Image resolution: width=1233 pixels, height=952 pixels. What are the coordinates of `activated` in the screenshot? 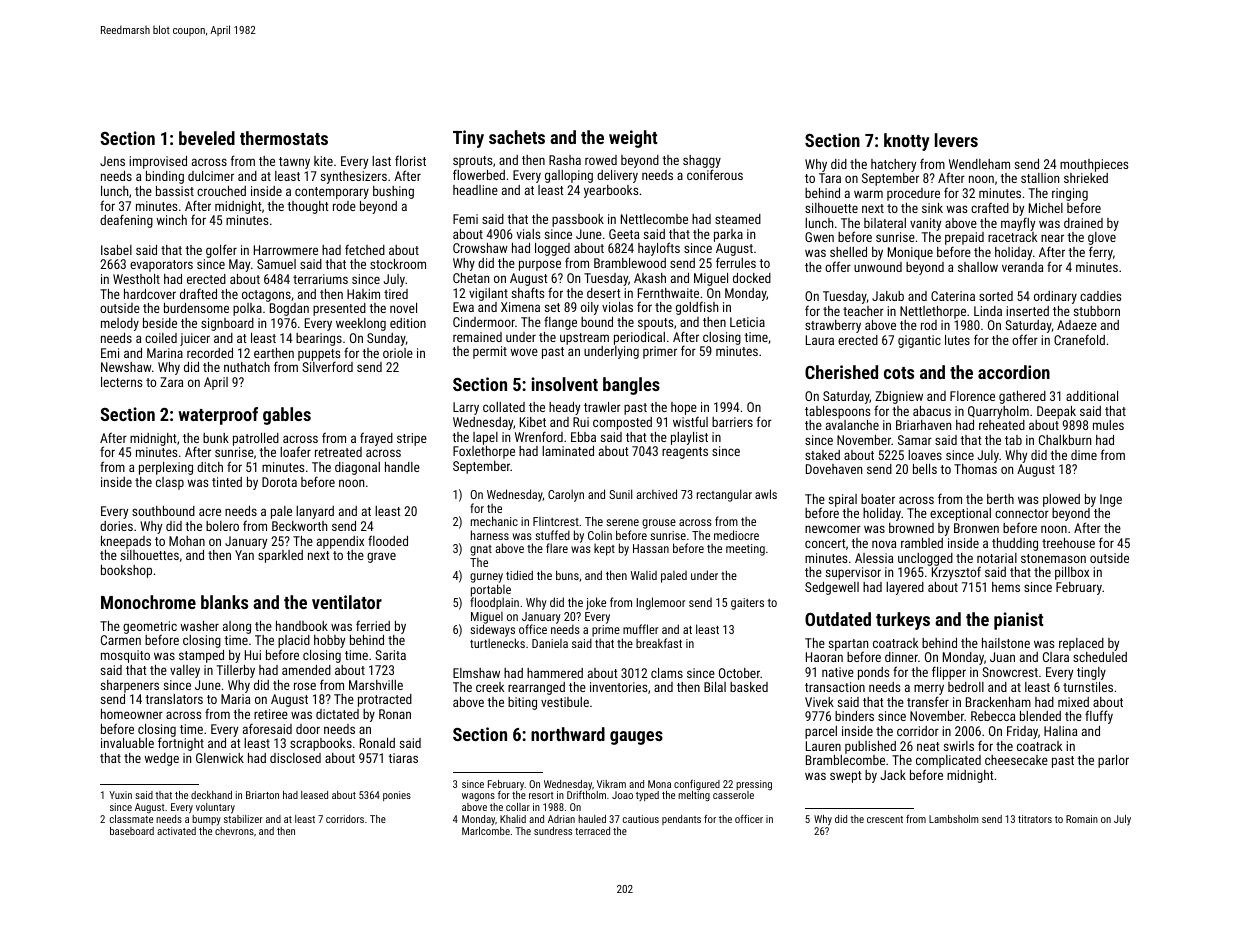 It's located at (176, 831).
